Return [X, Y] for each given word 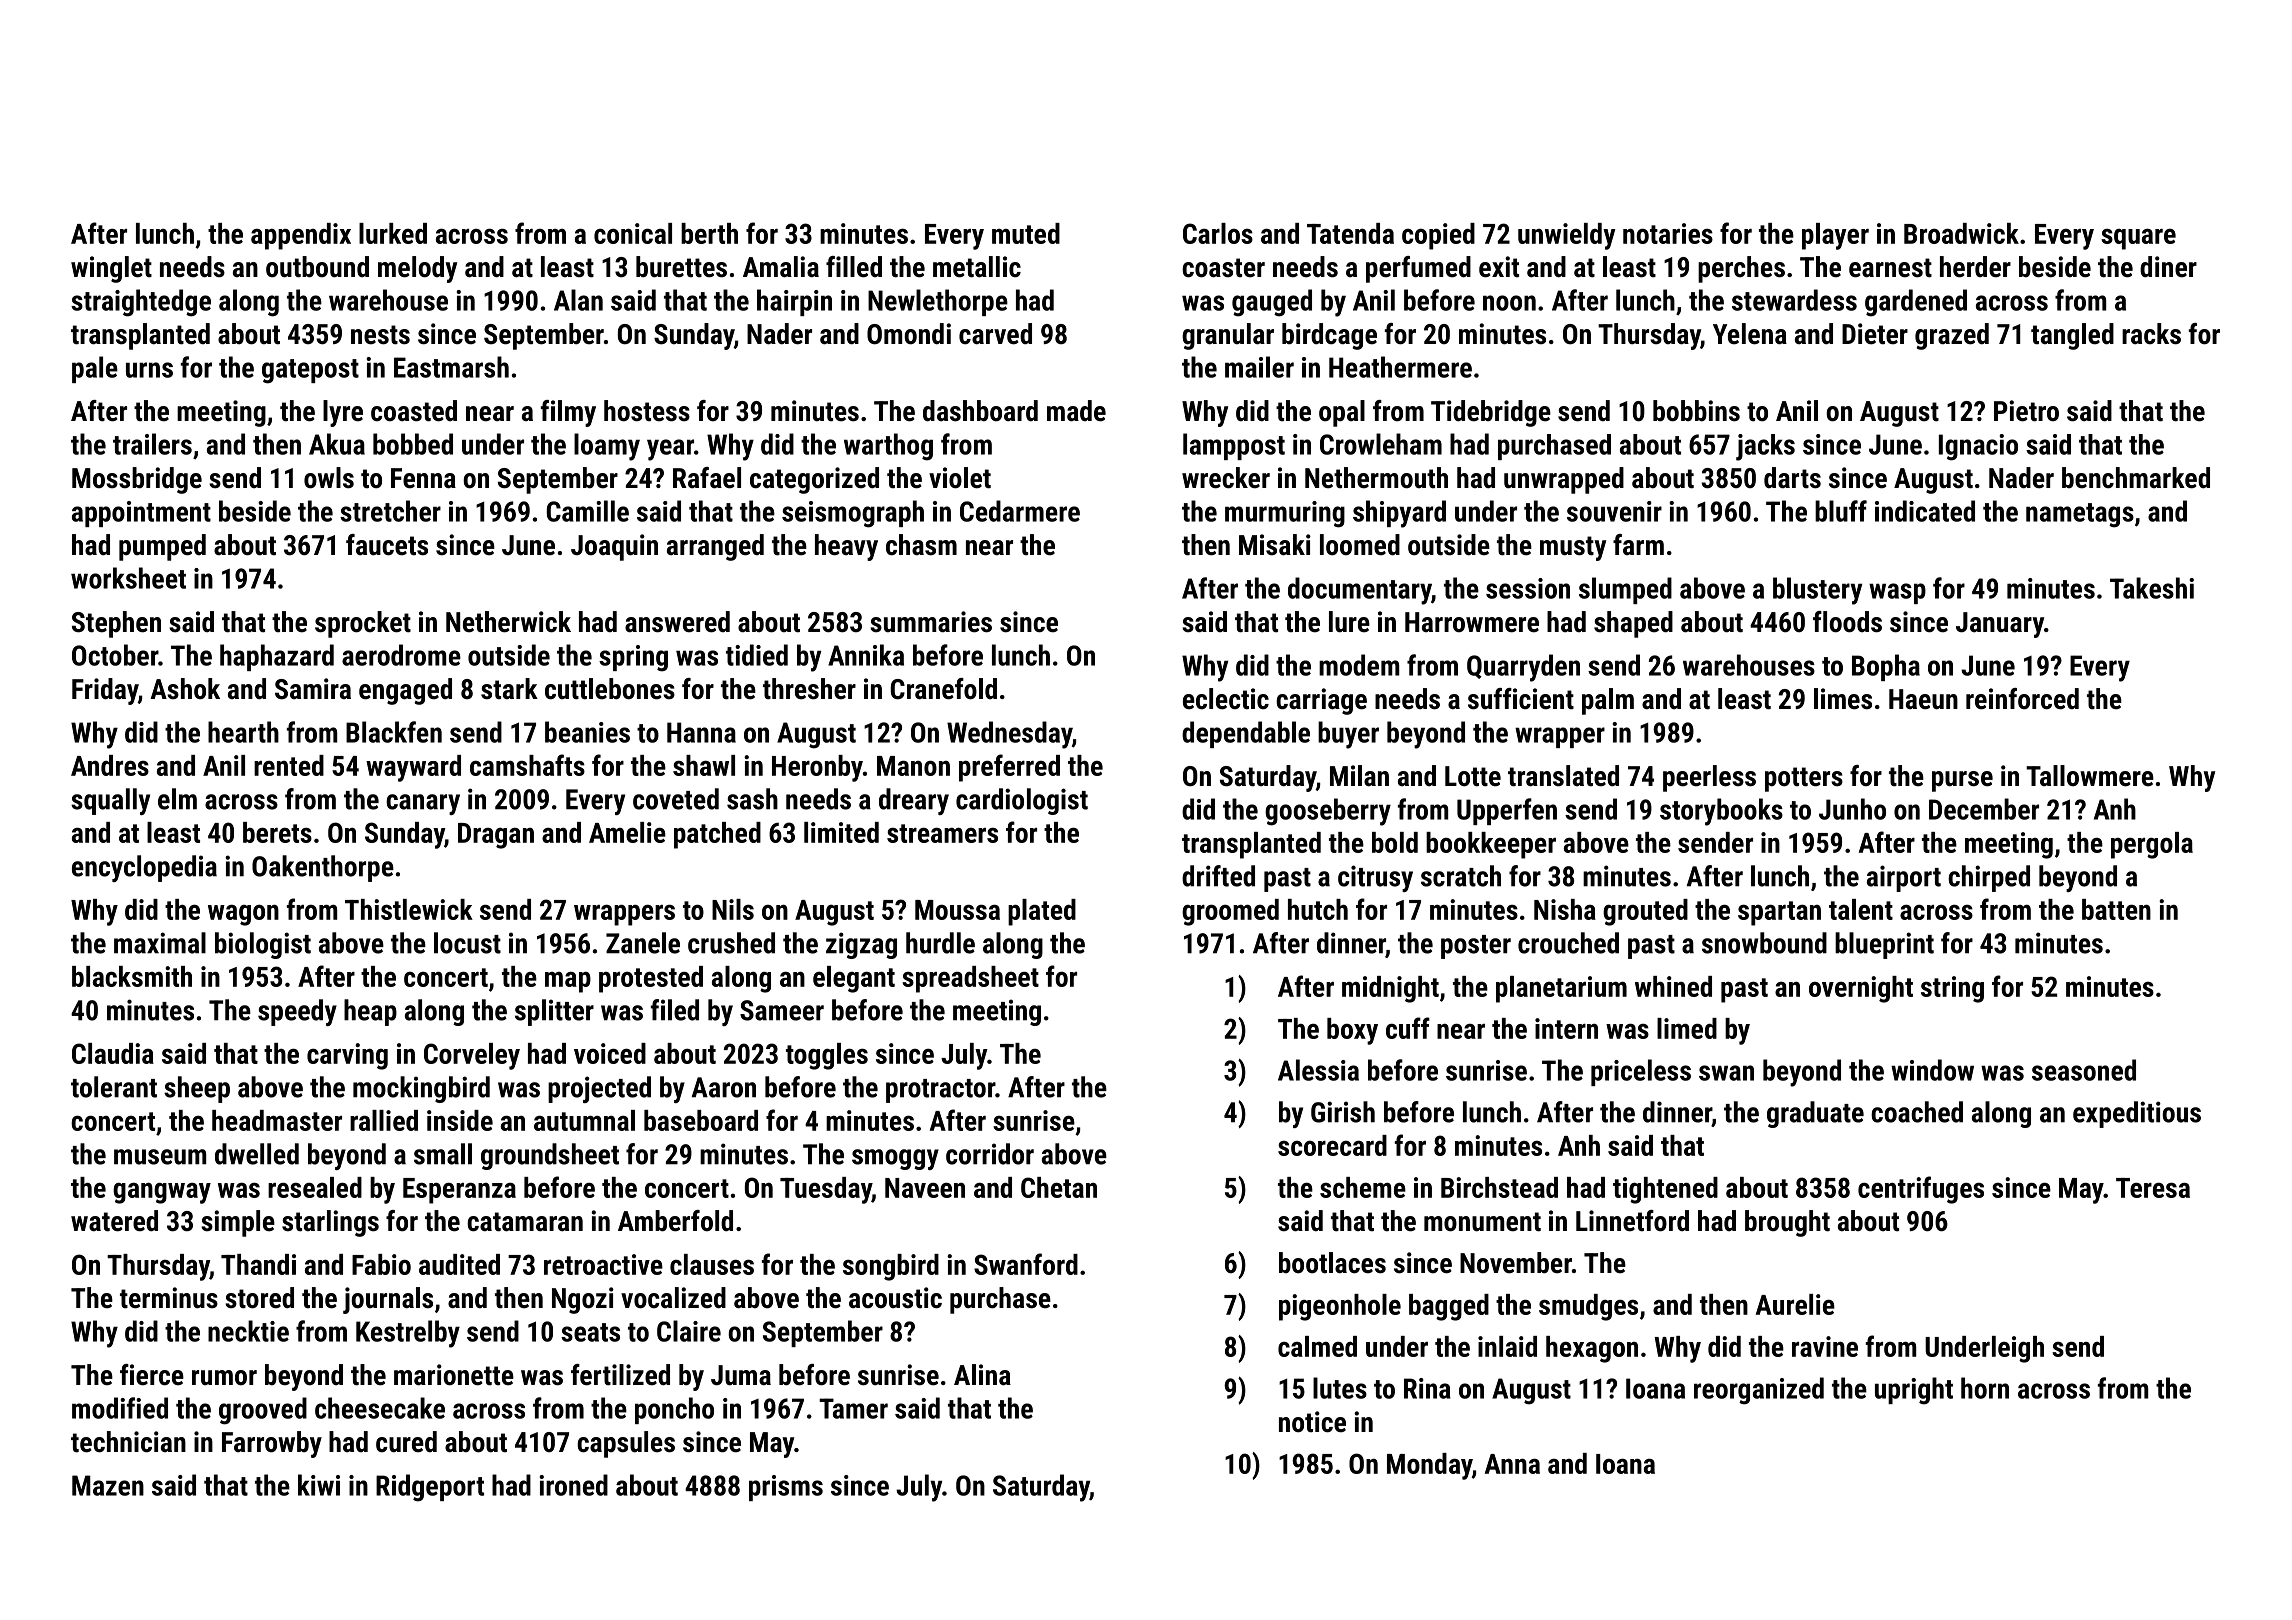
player [1835, 236]
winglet [111, 269]
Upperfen [1507, 811]
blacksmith [132, 976]
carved [995, 334]
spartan [1779, 913]
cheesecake [380, 1408]
